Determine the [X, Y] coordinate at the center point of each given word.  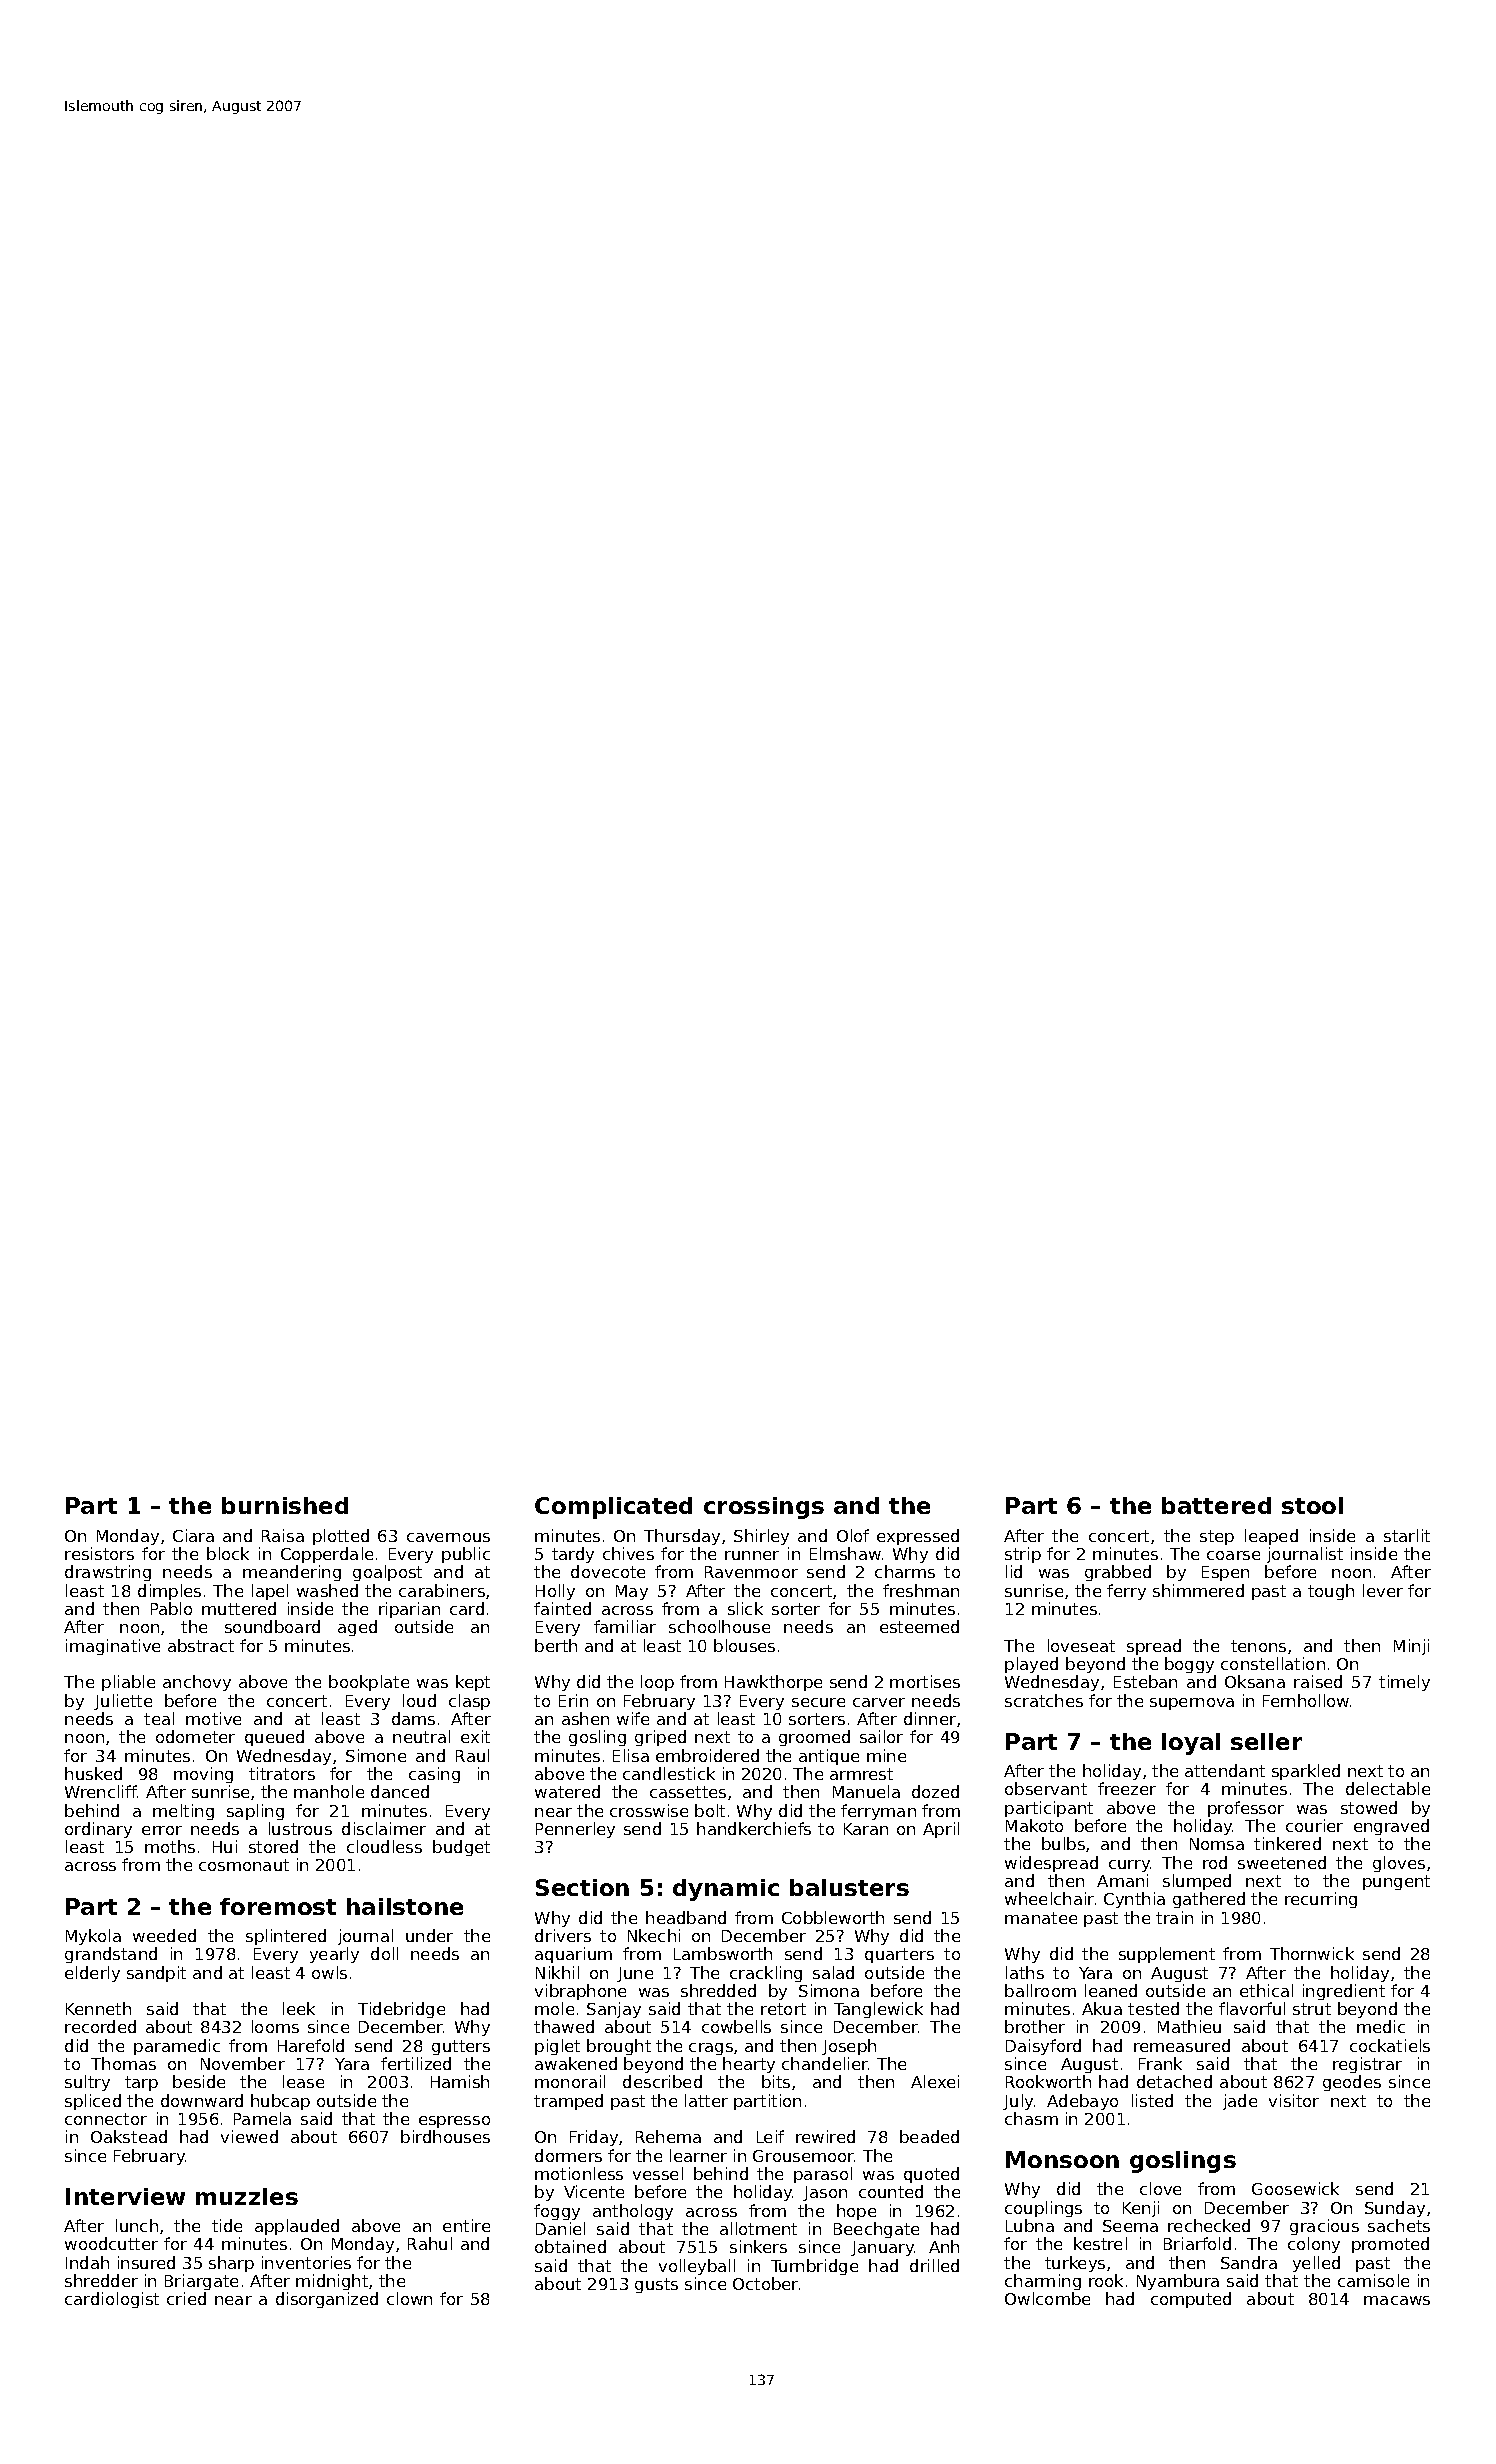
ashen [585, 1718]
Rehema [668, 2136]
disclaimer [384, 1828]
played [1031, 1665]
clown [409, 2298]
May [632, 1592]
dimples [169, 1592]
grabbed [1118, 1573]
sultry [87, 2083]
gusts [656, 2285]
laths [1025, 1972]
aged [357, 1628]
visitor [1294, 2100]
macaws [1397, 2300]
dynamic [726, 1890]
